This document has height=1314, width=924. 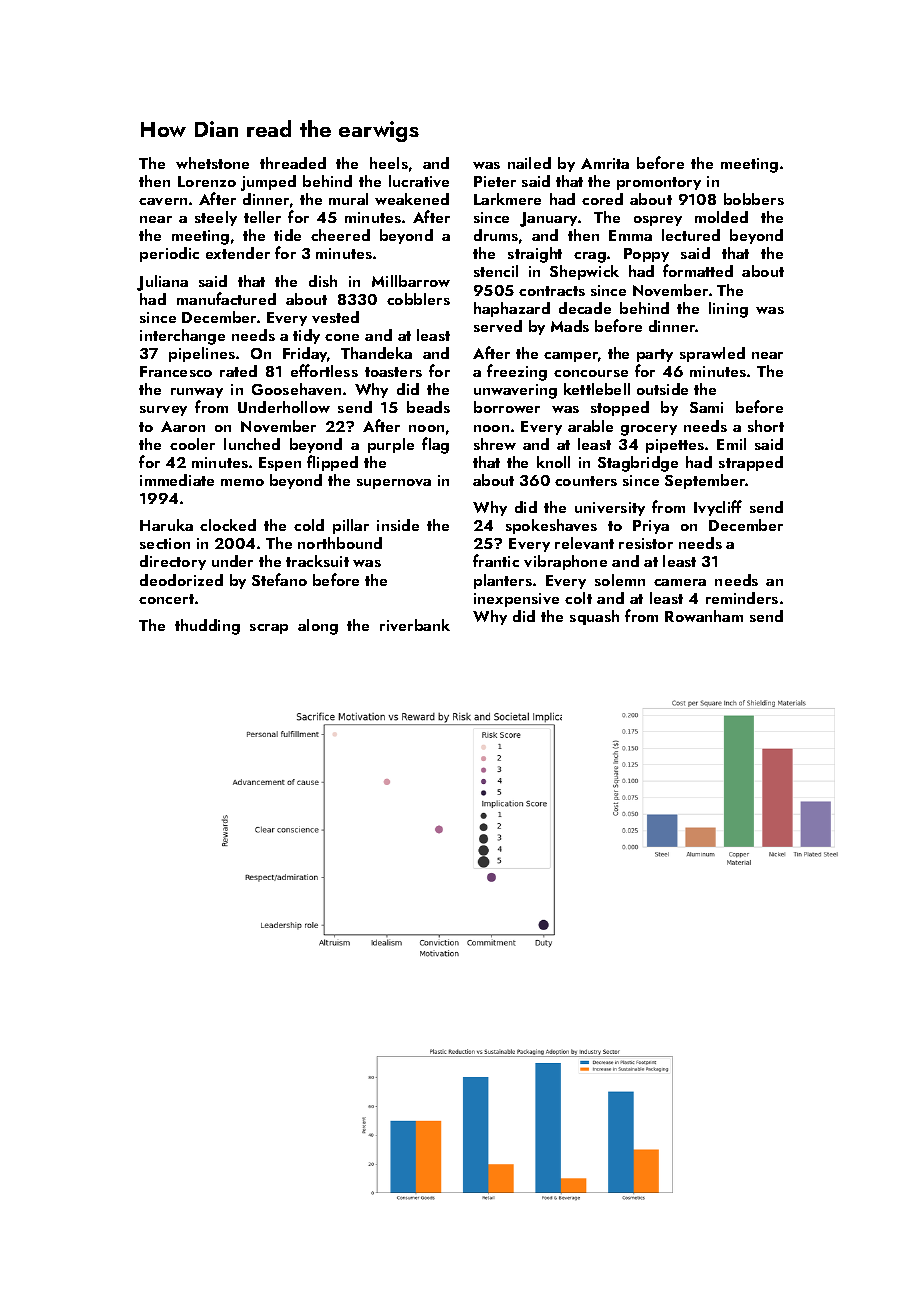 I want to click on Larkmere, so click(x=507, y=199).
